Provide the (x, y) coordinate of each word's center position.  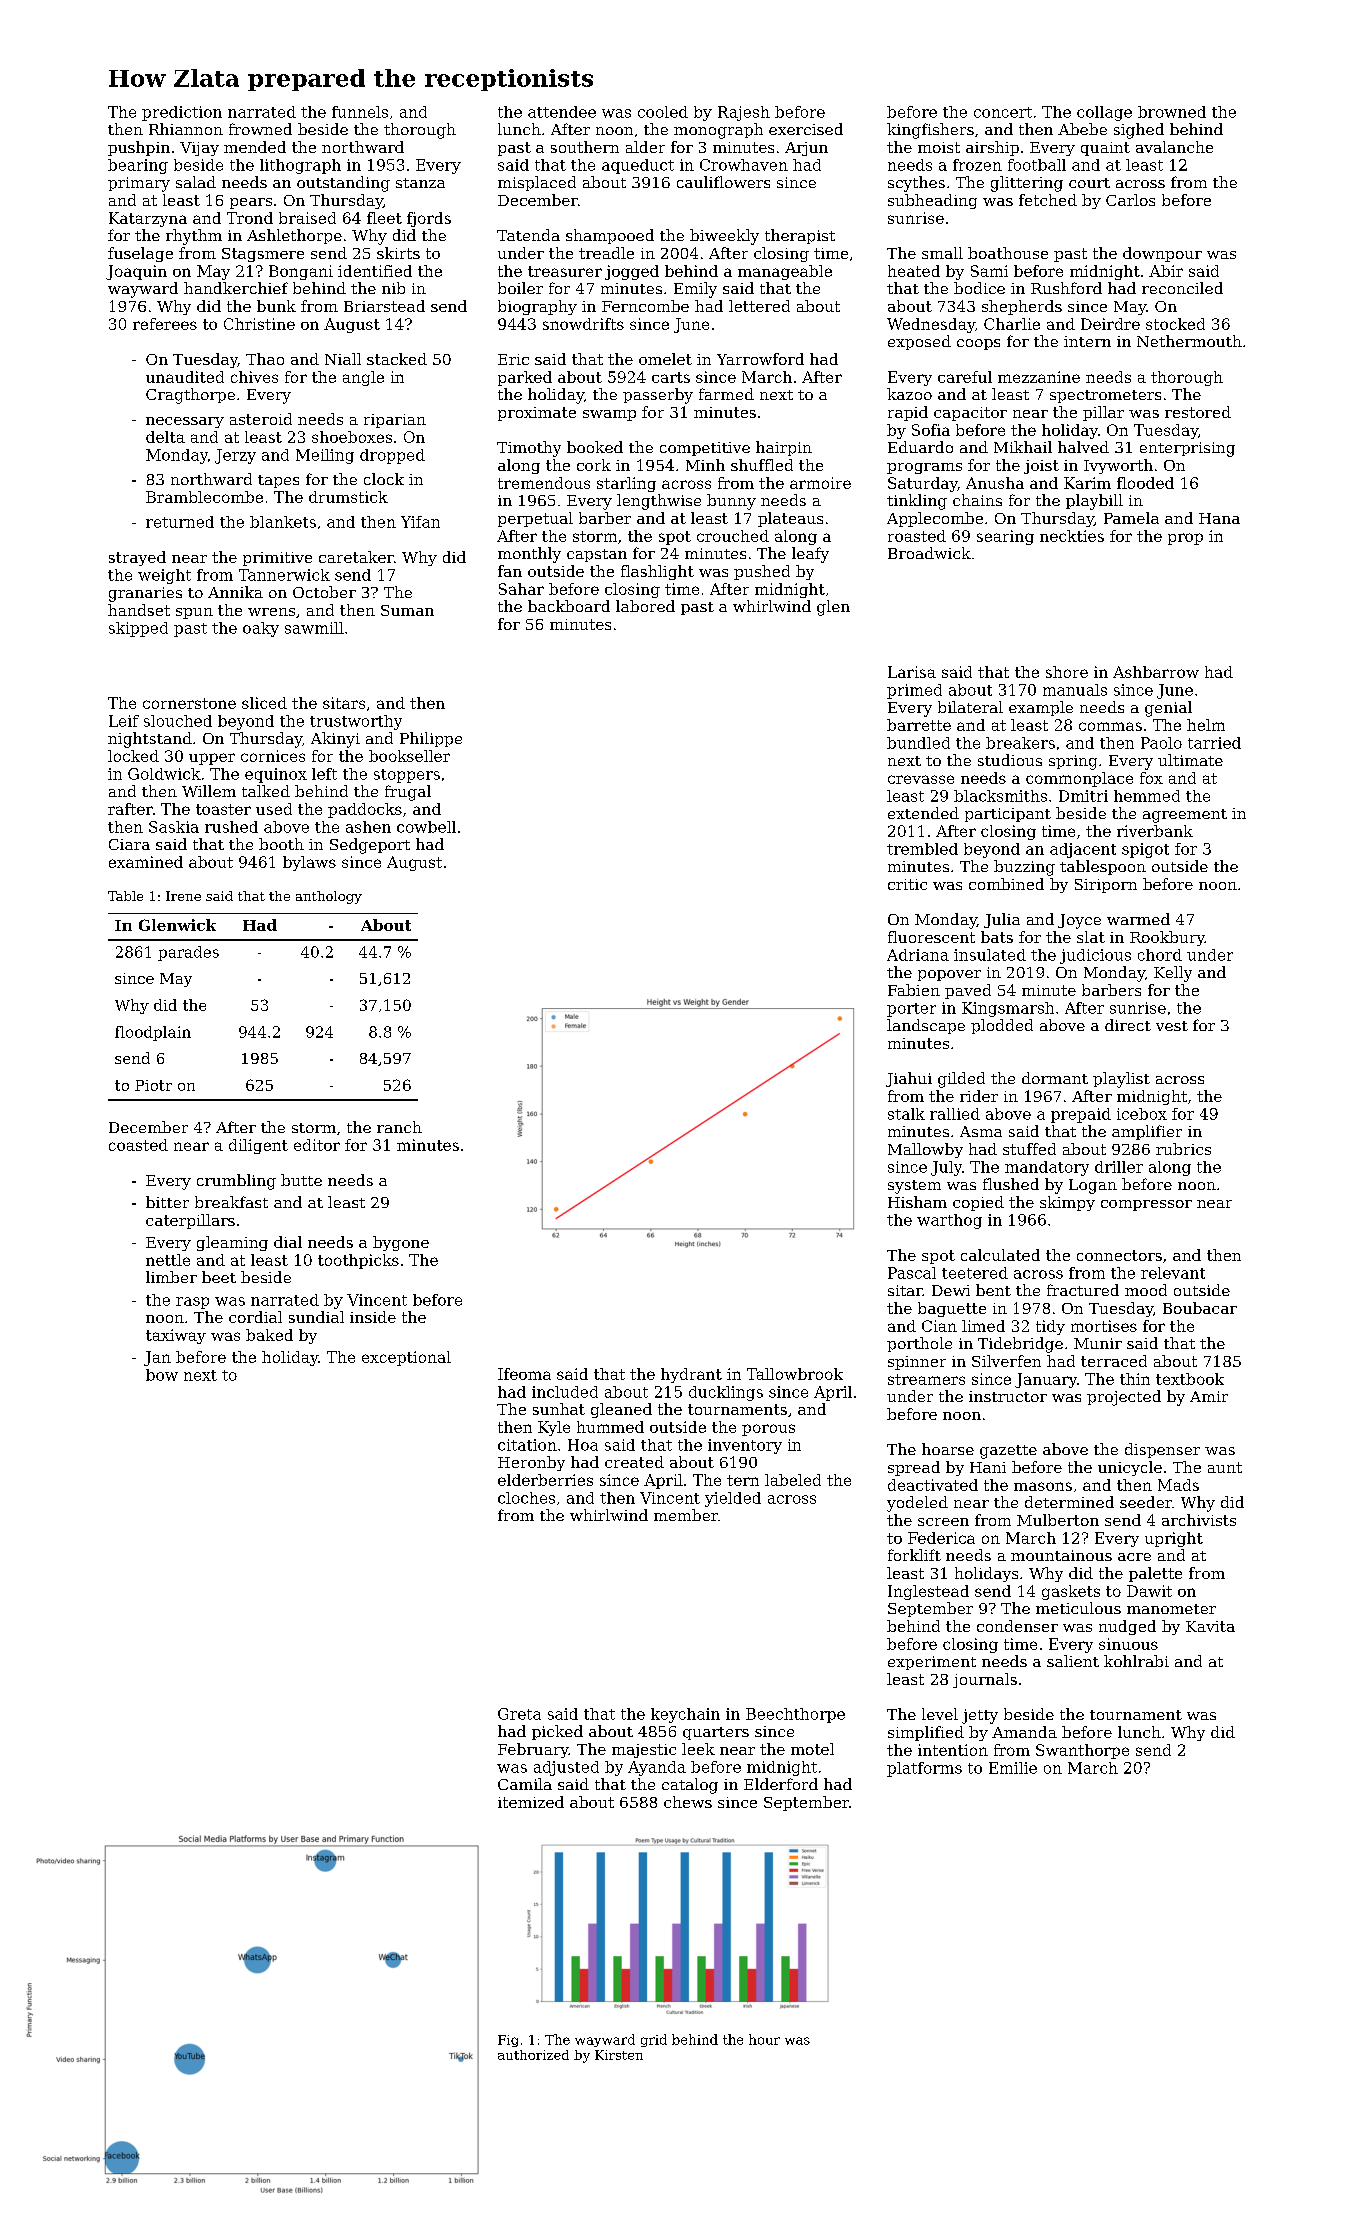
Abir (1166, 271)
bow (162, 1375)
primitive (277, 559)
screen (943, 1522)
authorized (533, 2055)
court (1089, 183)
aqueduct (638, 166)
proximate (537, 414)
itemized (531, 1802)
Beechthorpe (795, 1715)
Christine (259, 324)
